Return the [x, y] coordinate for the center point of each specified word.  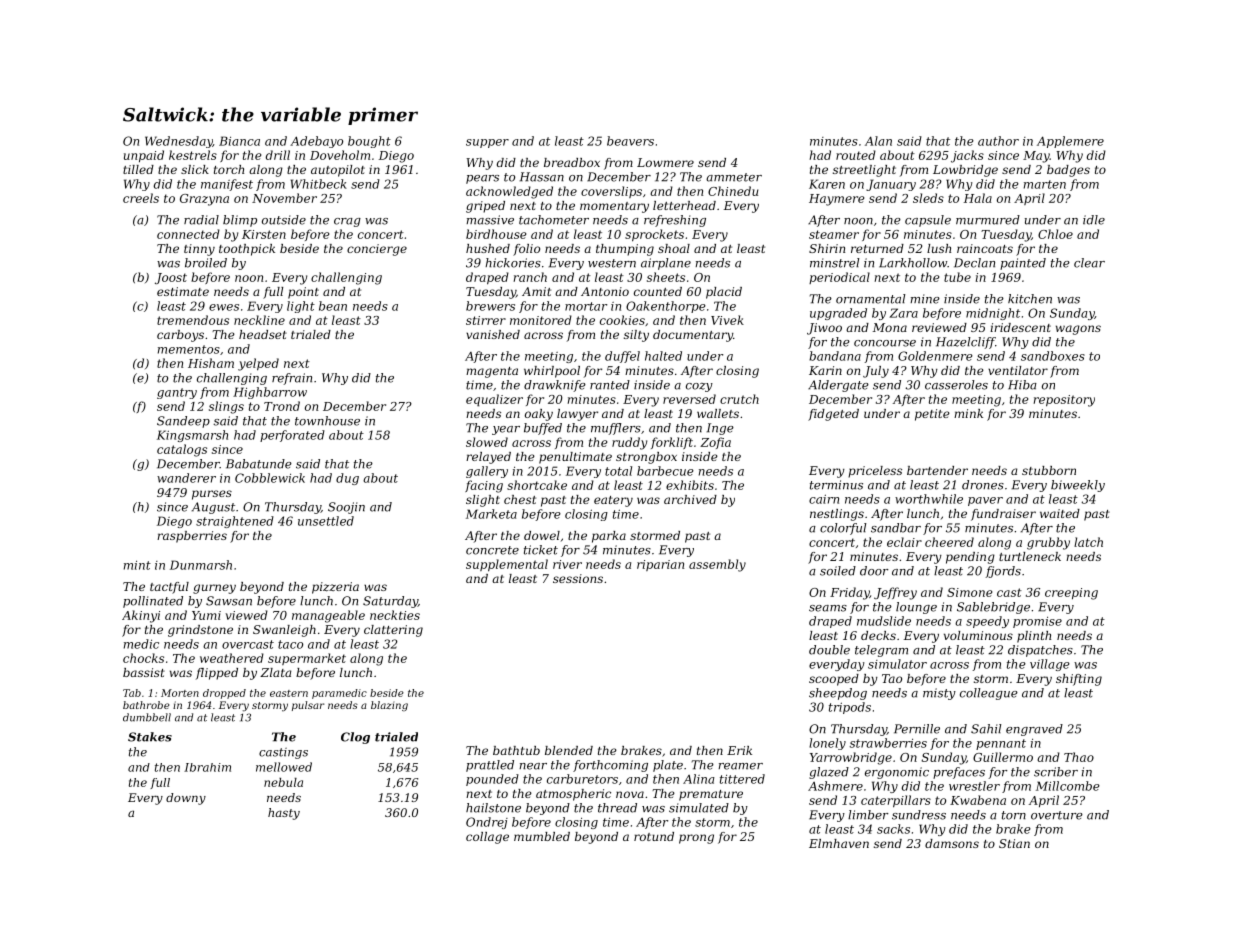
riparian [660, 565]
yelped [258, 364]
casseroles [956, 385]
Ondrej [487, 823]
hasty [284, 814]
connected [188, 234]
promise [1037, 622]
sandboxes [1053, 356]
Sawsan [229, 601]
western [612, 263]
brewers [490, 306]
